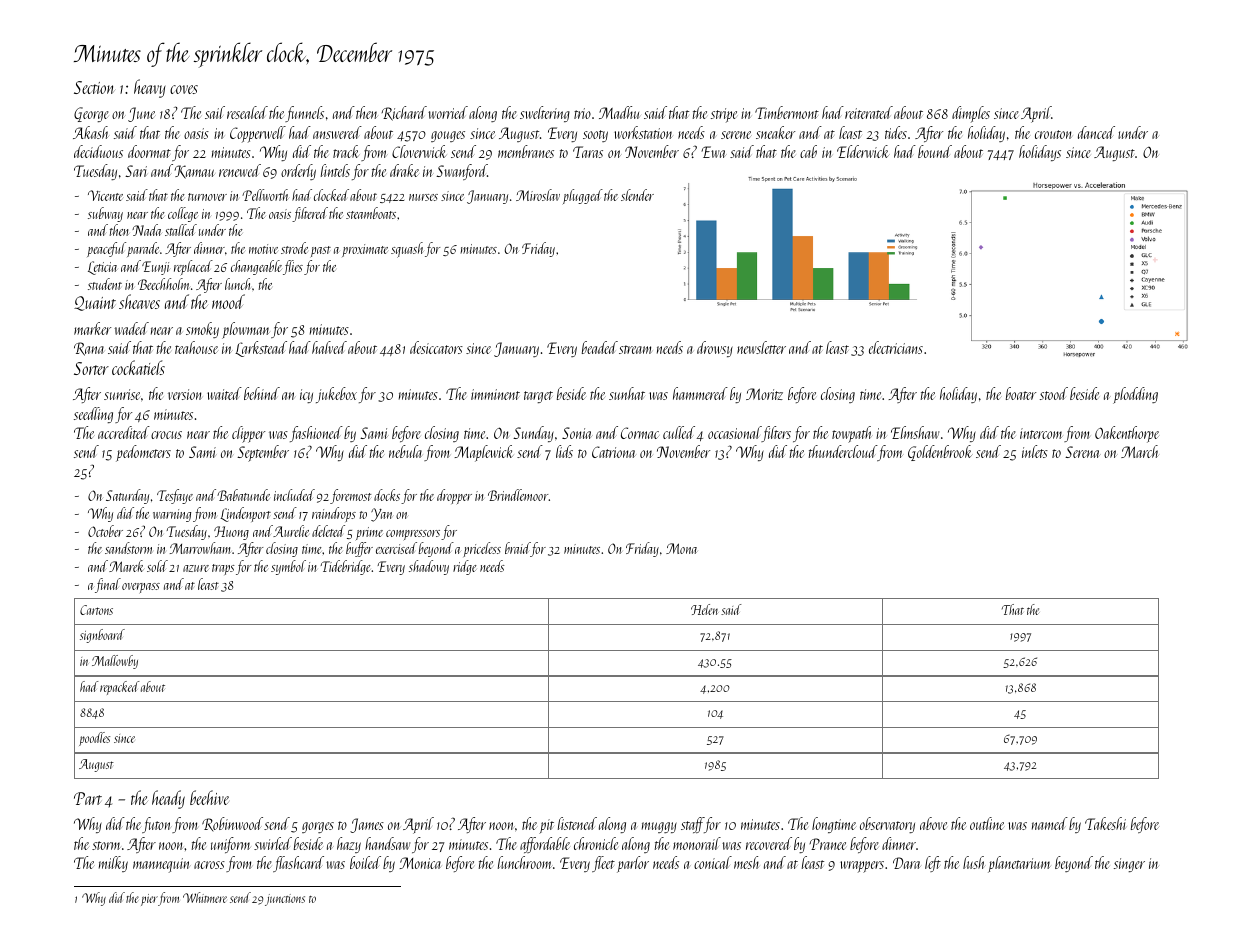 The image size is (1233, 952). What do you see at coordinates (987, 823) in the page?
I see `outline` at bounding box center [987, 823].
